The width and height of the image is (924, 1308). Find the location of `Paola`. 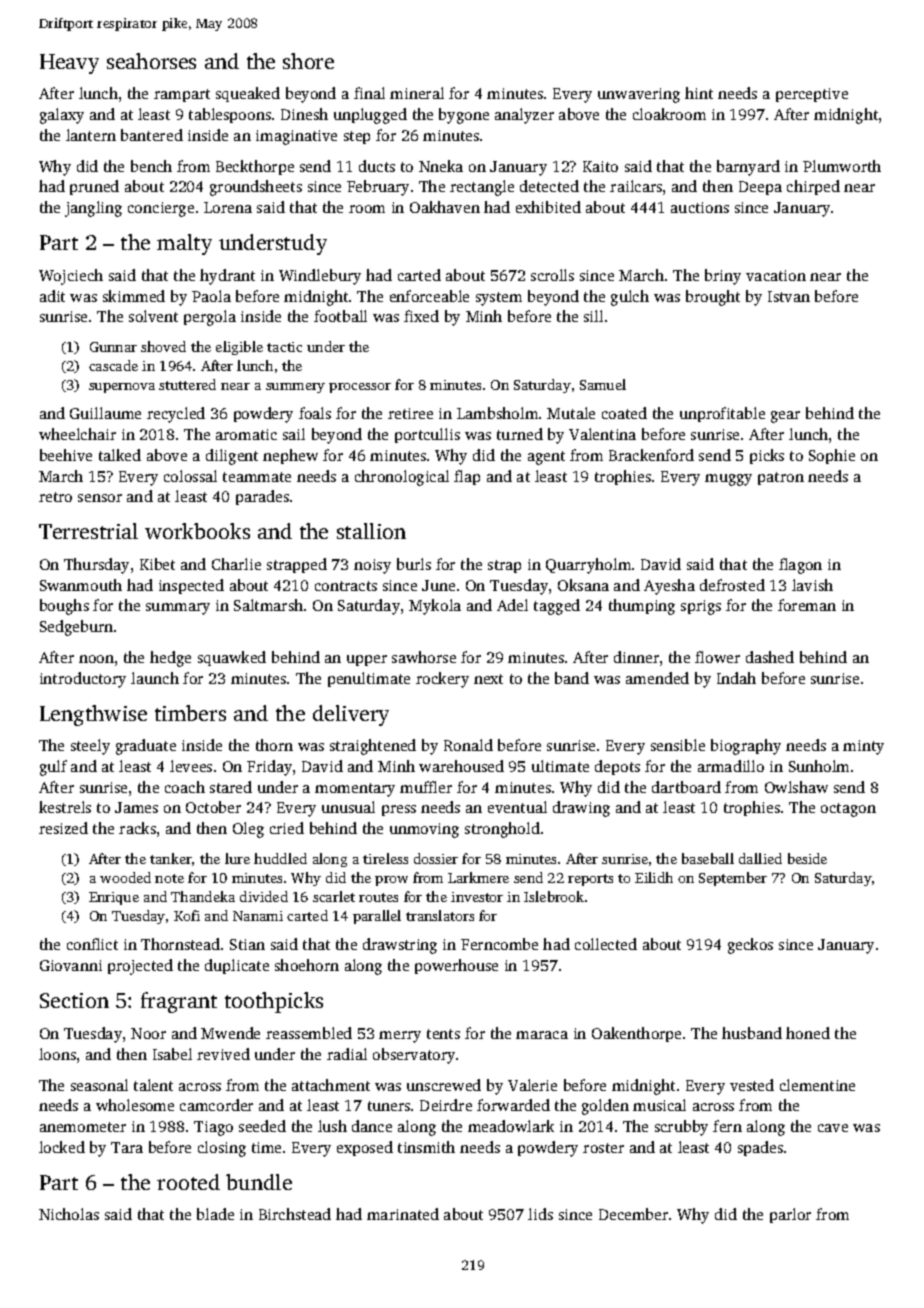

Paola is located at coordinates (211, 296).
